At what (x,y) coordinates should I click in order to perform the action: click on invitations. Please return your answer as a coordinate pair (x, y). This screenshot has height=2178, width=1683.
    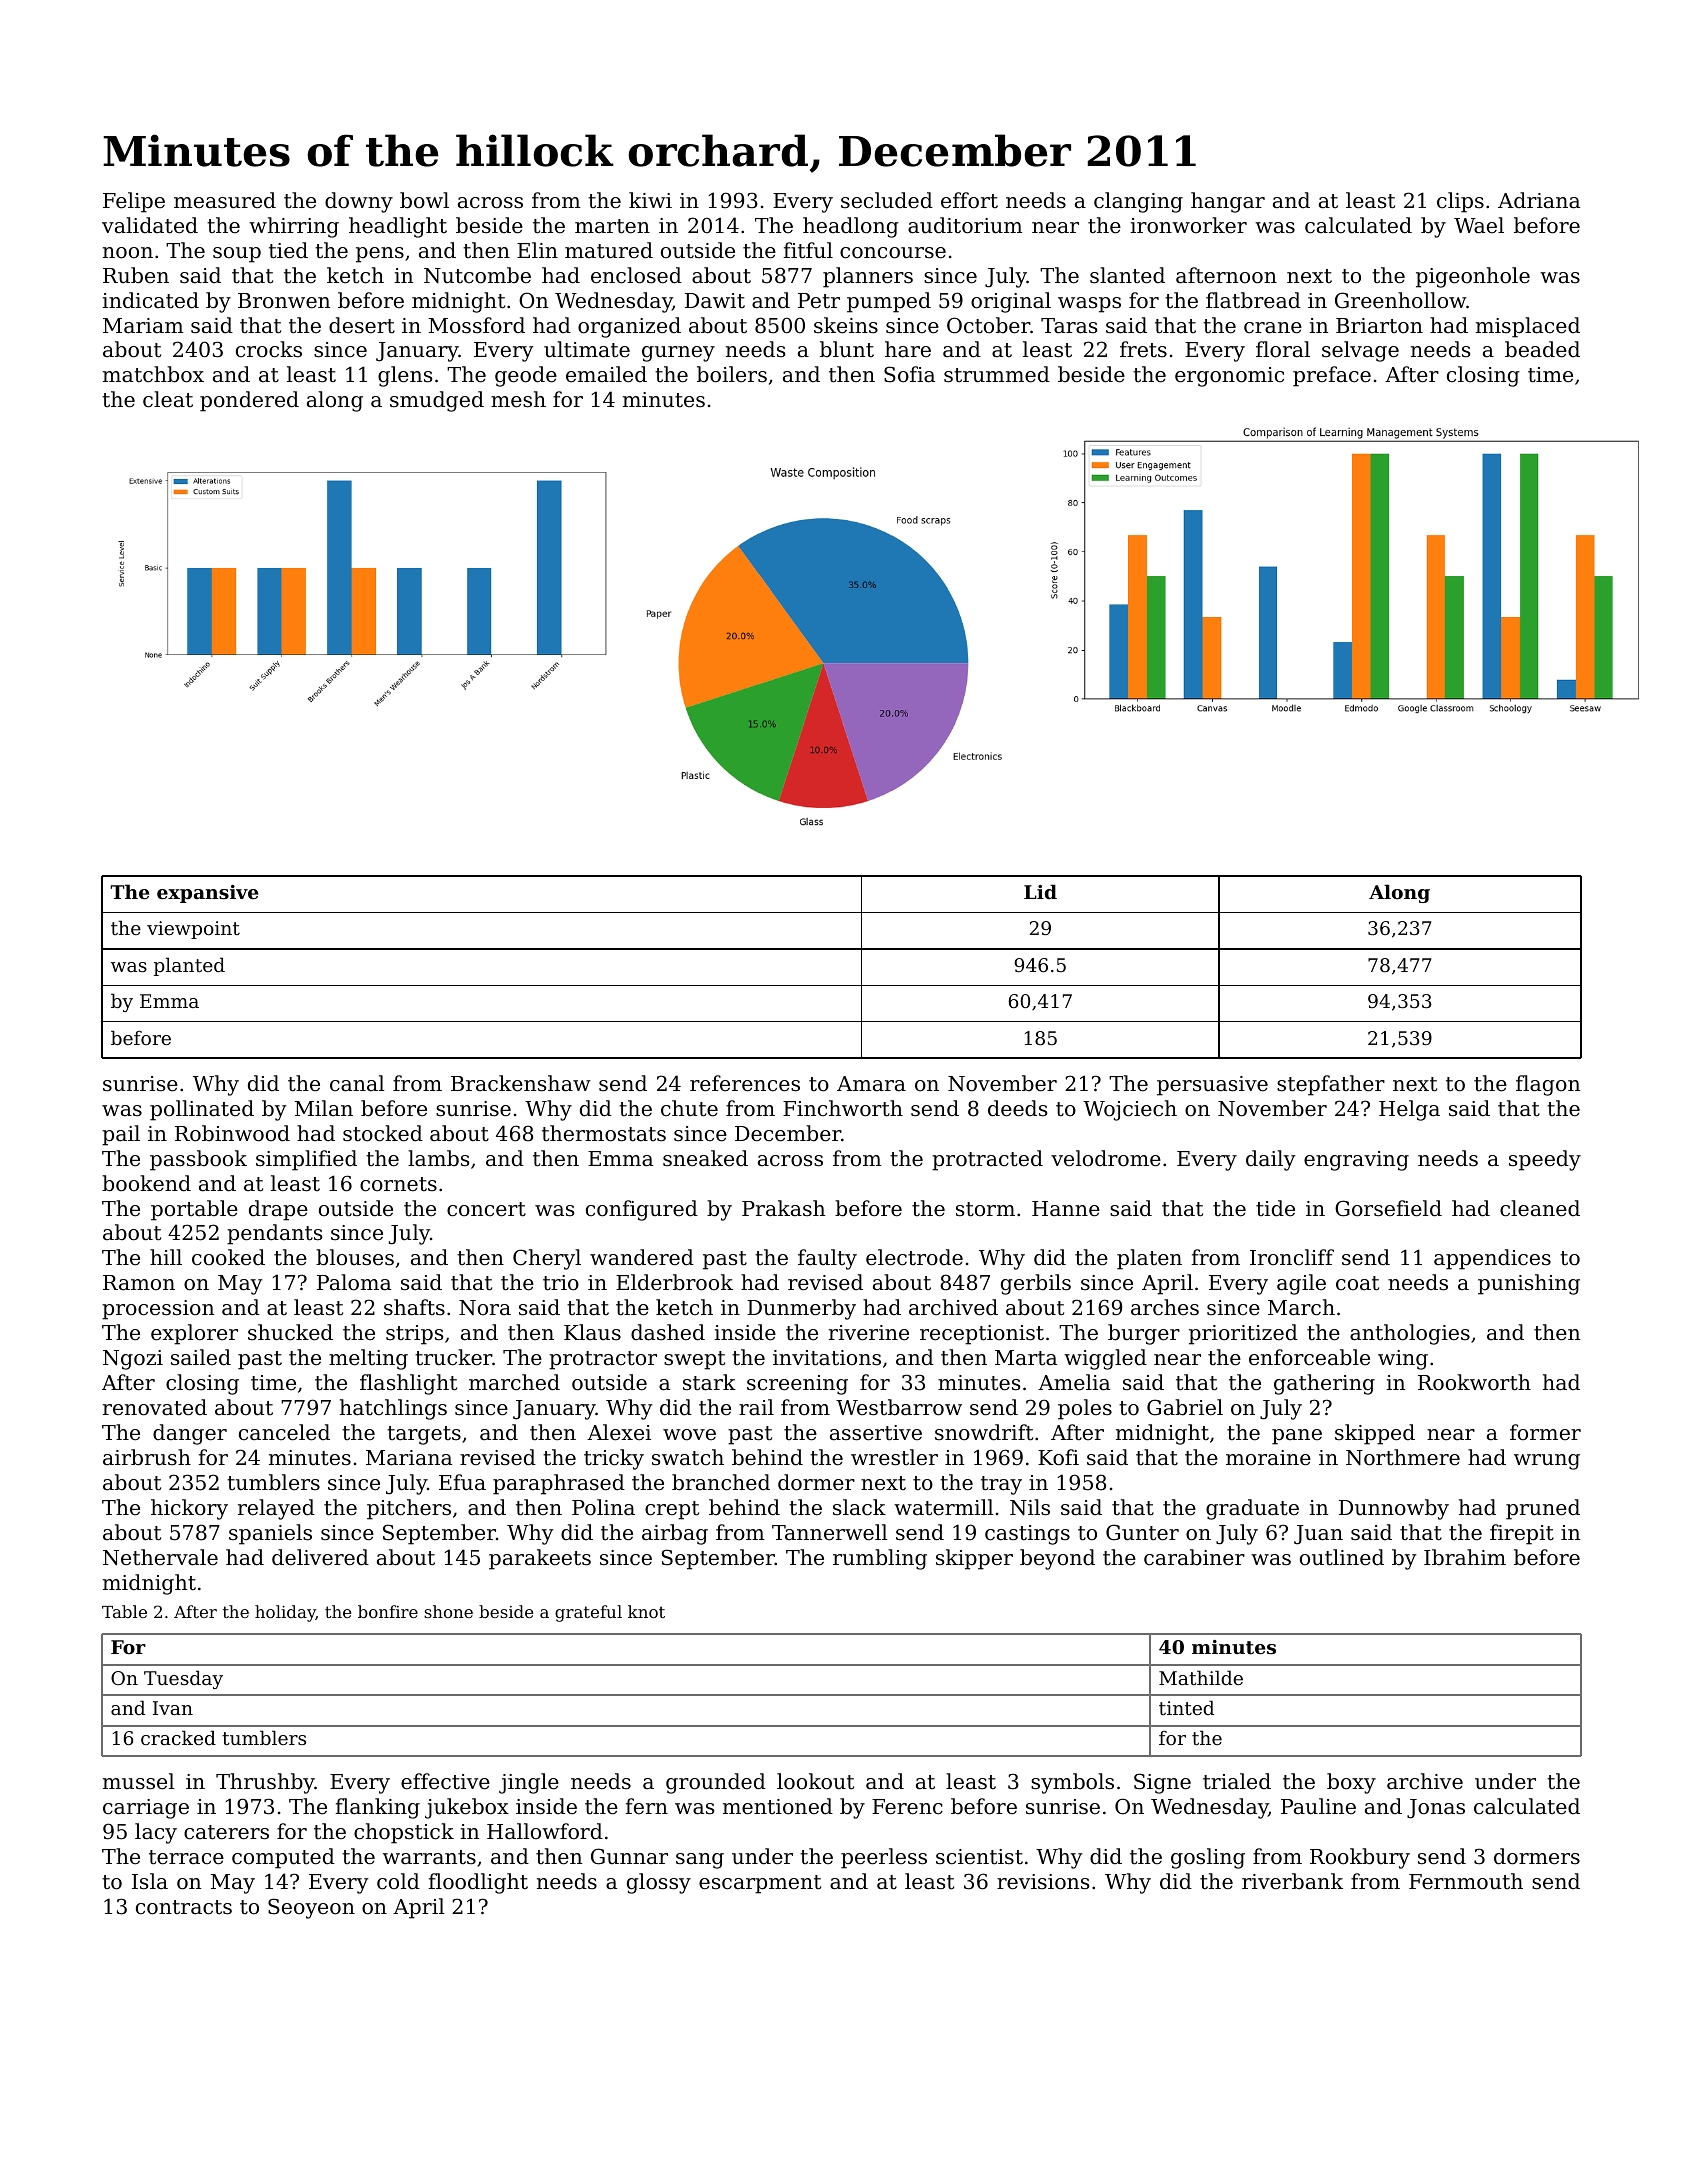
    Looking at the image, I should click on (827, 1358).
